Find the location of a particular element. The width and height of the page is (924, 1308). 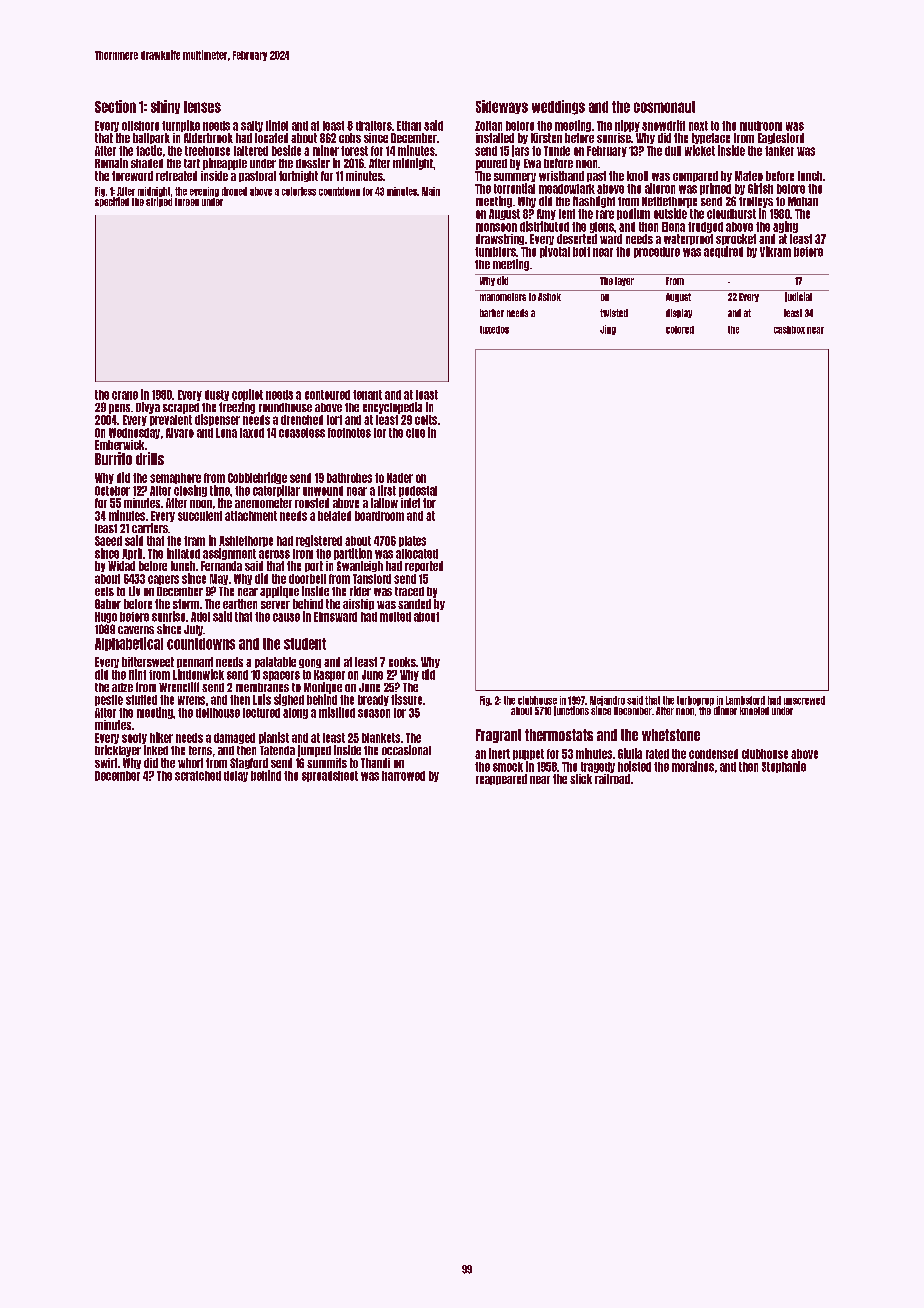

tanker is located at coordinates (779, 151).
